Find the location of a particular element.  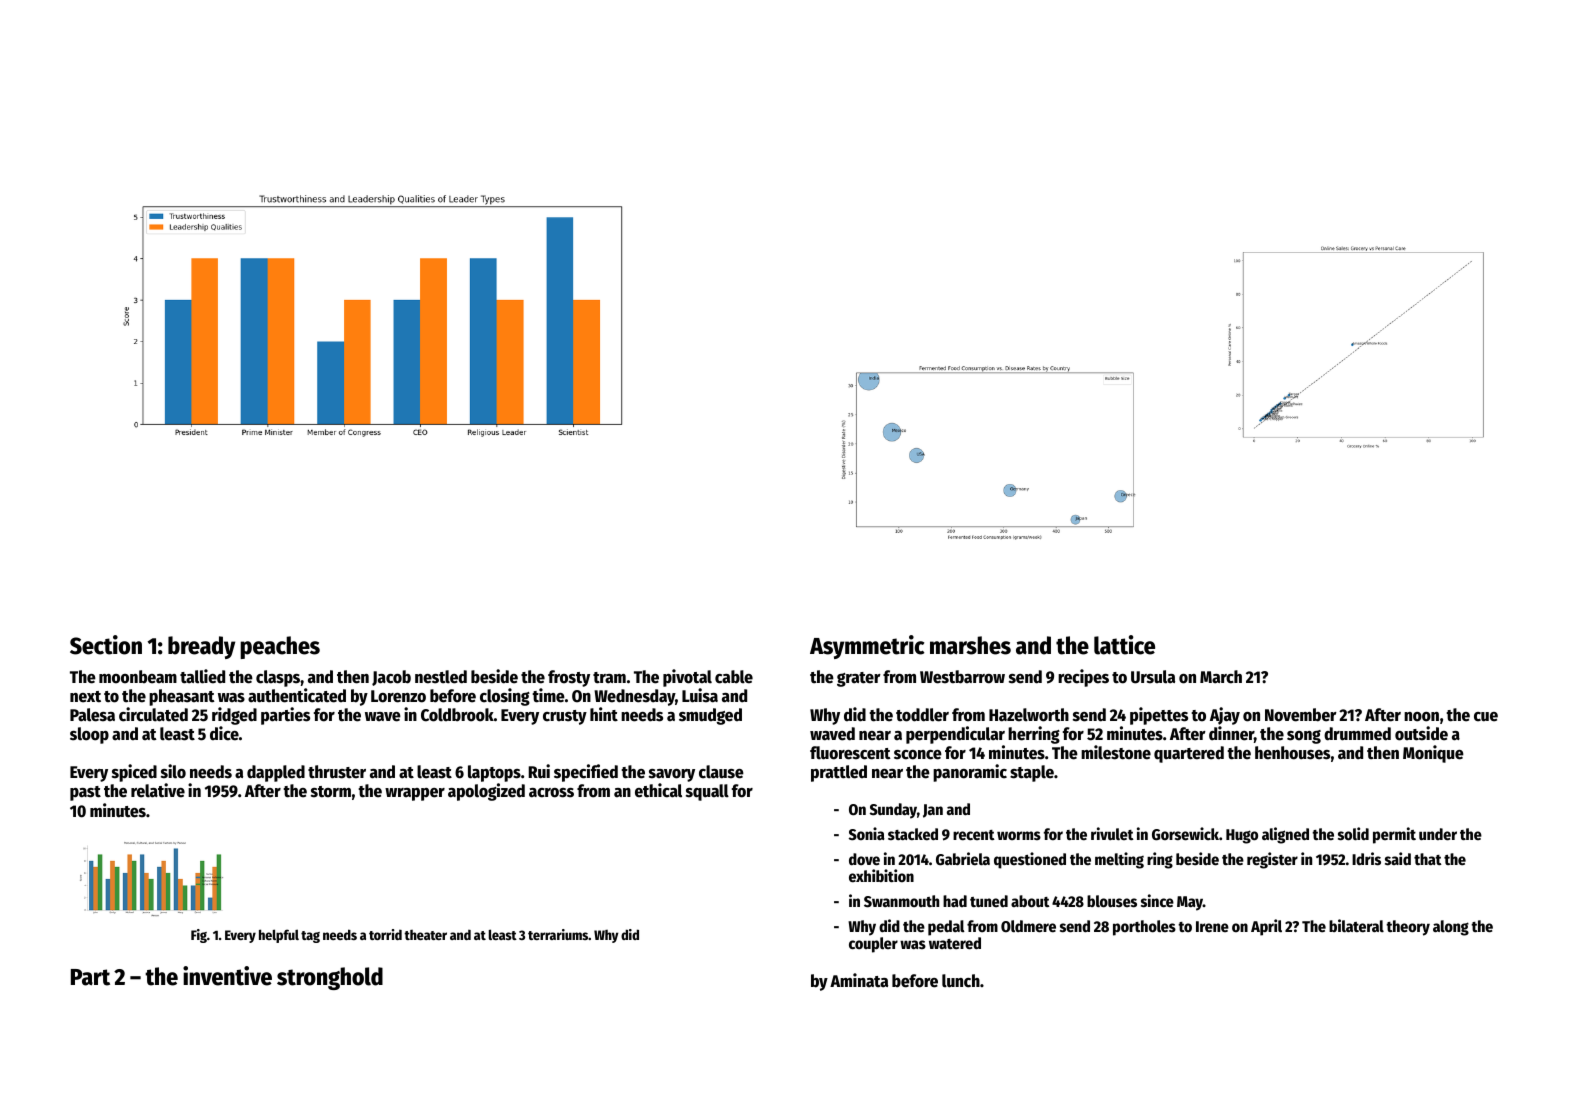

lattice is located at coordinates (1124, 645).
